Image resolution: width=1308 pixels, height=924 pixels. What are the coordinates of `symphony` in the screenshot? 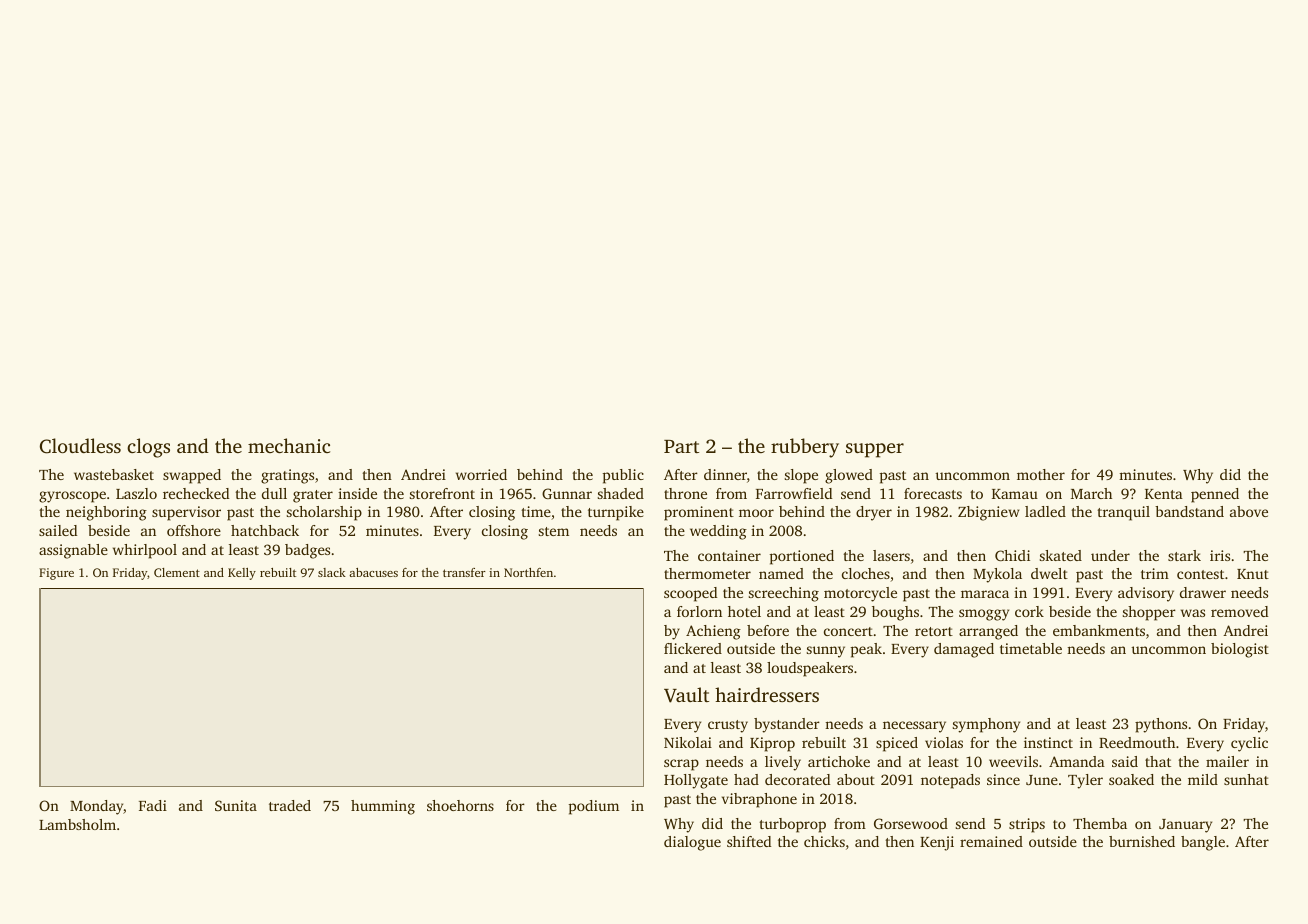 It's located at (986, 725).
